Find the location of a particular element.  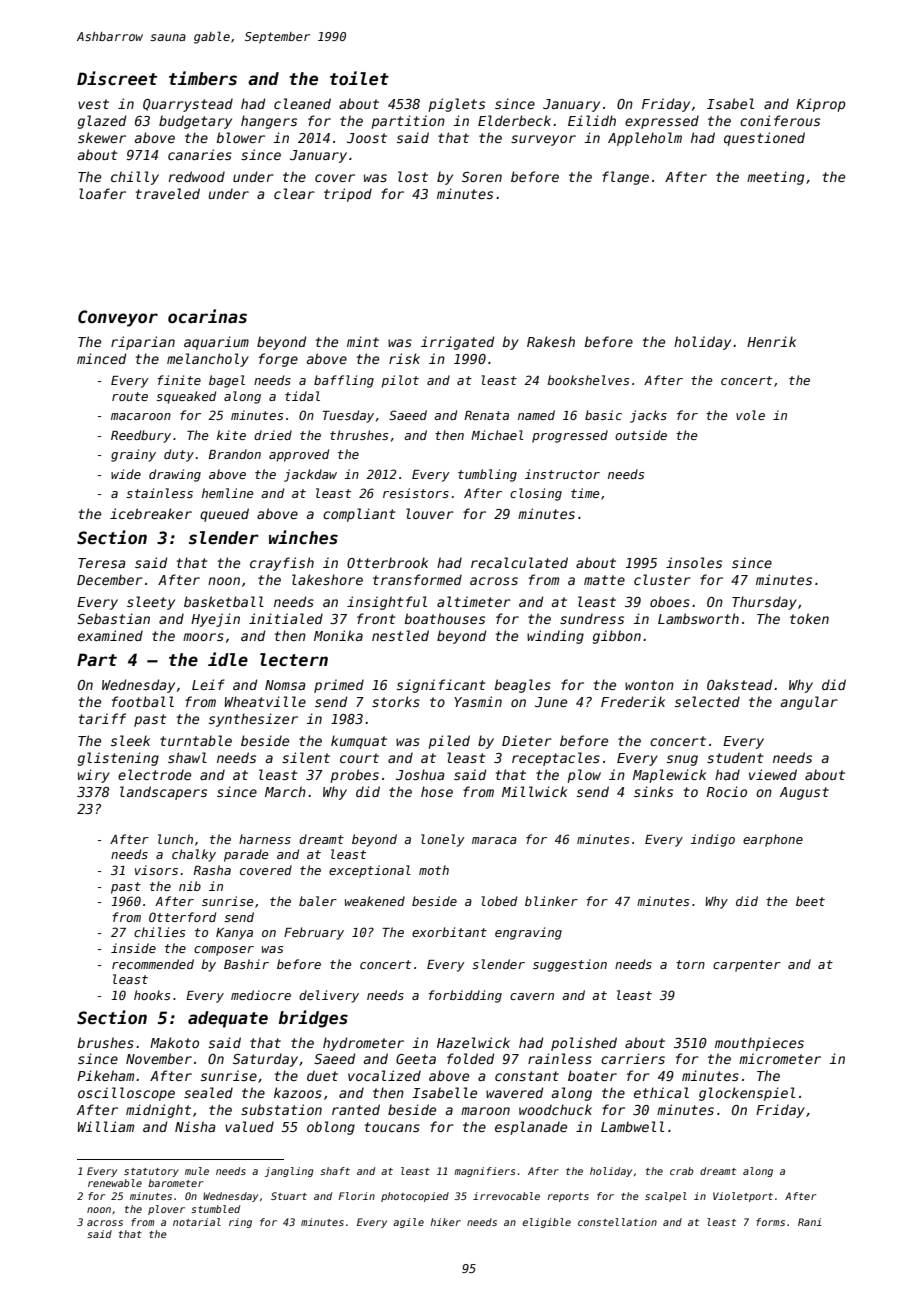

ring is located at coordinates (240, 1223).
